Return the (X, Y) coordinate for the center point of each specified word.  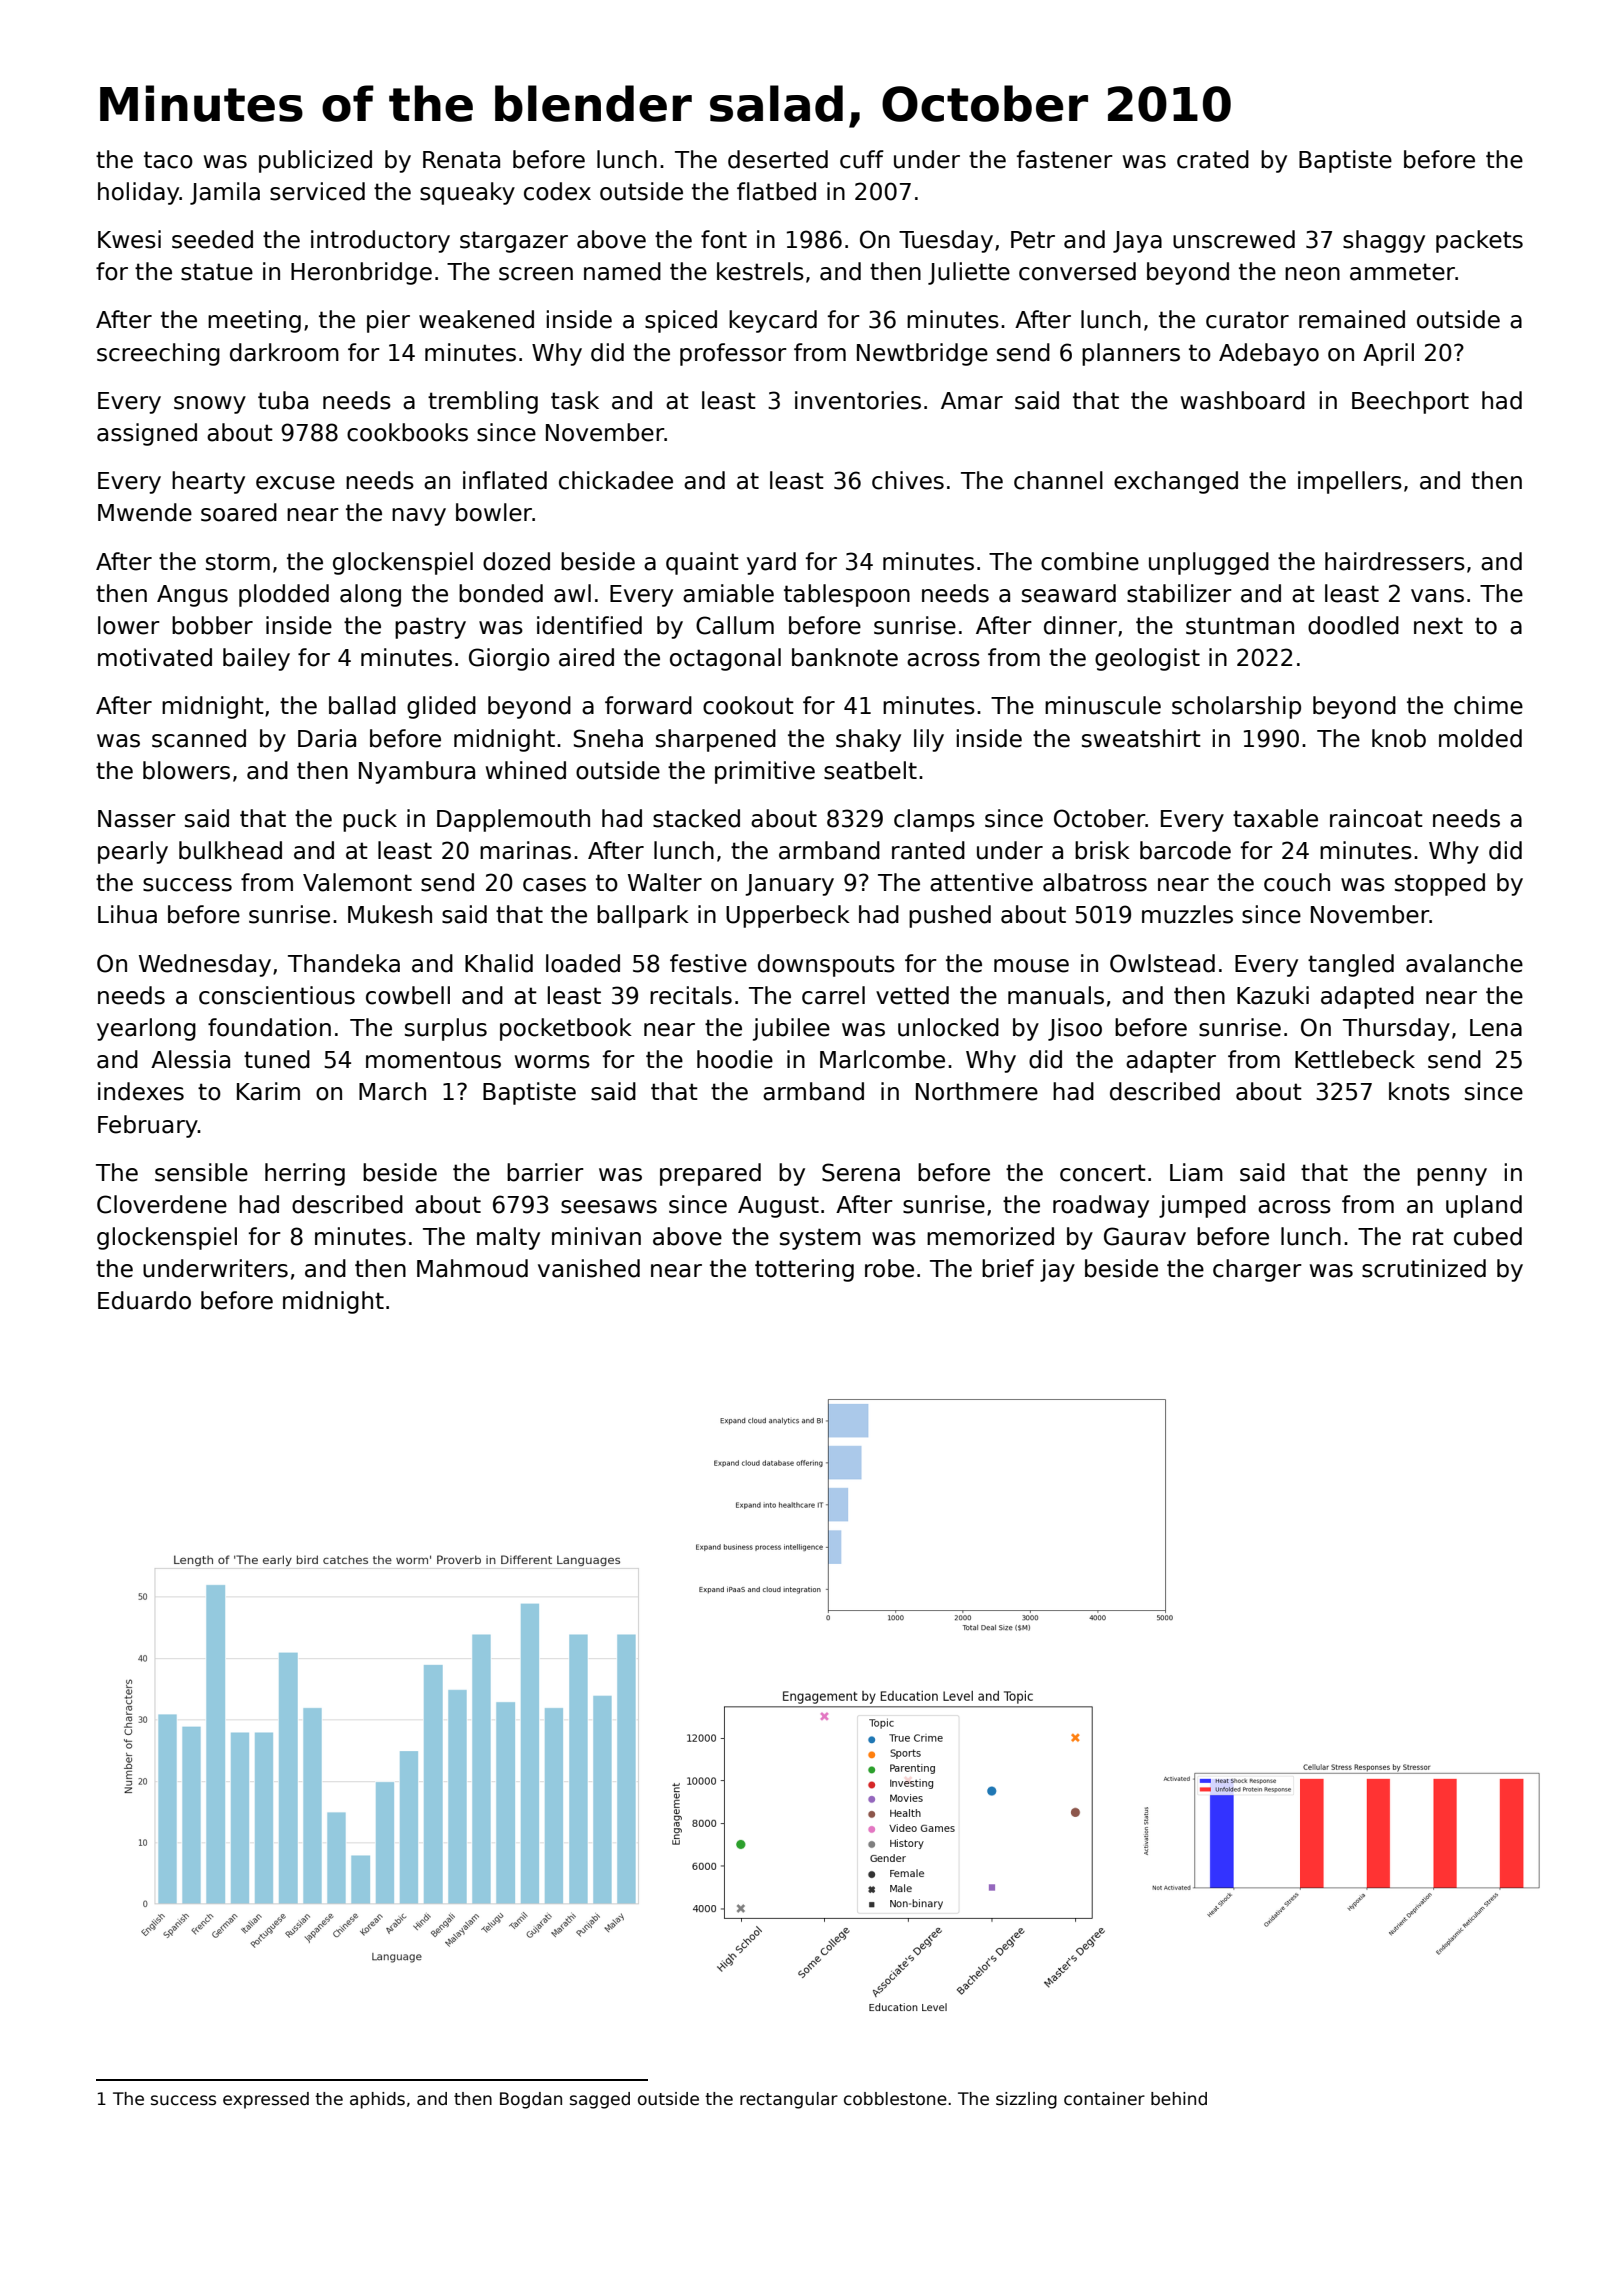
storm (238, 562)
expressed (266, 2100)
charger (1257, 1270)
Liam (1196, 1172)
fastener (1065, 159)
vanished (589, 1268)
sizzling (1026, 2100)
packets (1479, 241)
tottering (804, 1270)
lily (929, 740)
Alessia (190, 1059)
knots (1419, 1091)
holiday (139, 193)
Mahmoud (472, 1268)
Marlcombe (882, 1059)
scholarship (1236, 707)
